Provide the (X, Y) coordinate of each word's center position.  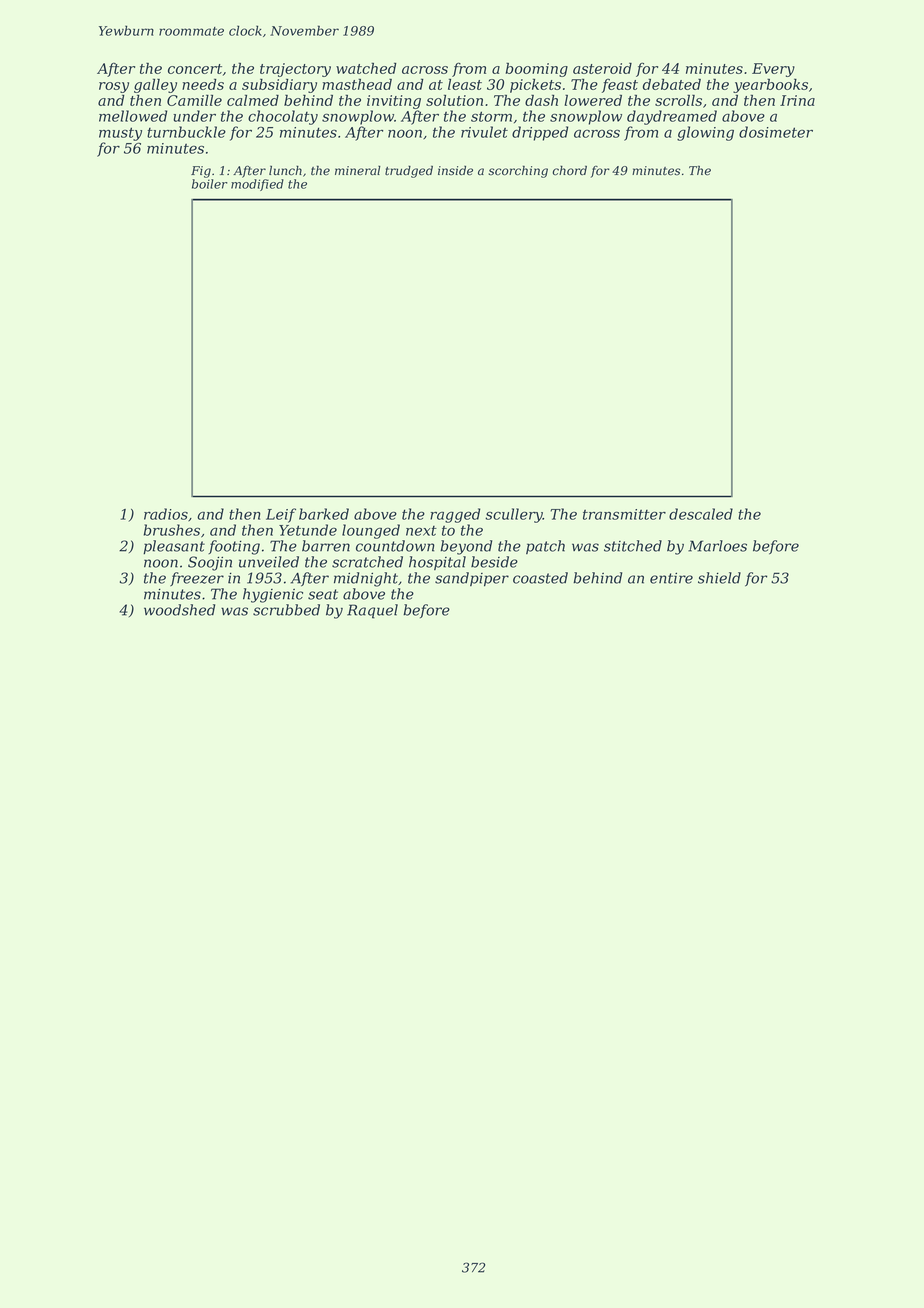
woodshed (179, 610)
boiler (209, 184)
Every (773, 70)
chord (569, 170)
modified (257, 185)
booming (536, 69)
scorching (518, 171)
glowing (705, 133)
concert (195, 69)
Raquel (372, 611)
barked (324, 514)
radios (166, 514)
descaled (701, 514)
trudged (409, 171)
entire (671, 578)
